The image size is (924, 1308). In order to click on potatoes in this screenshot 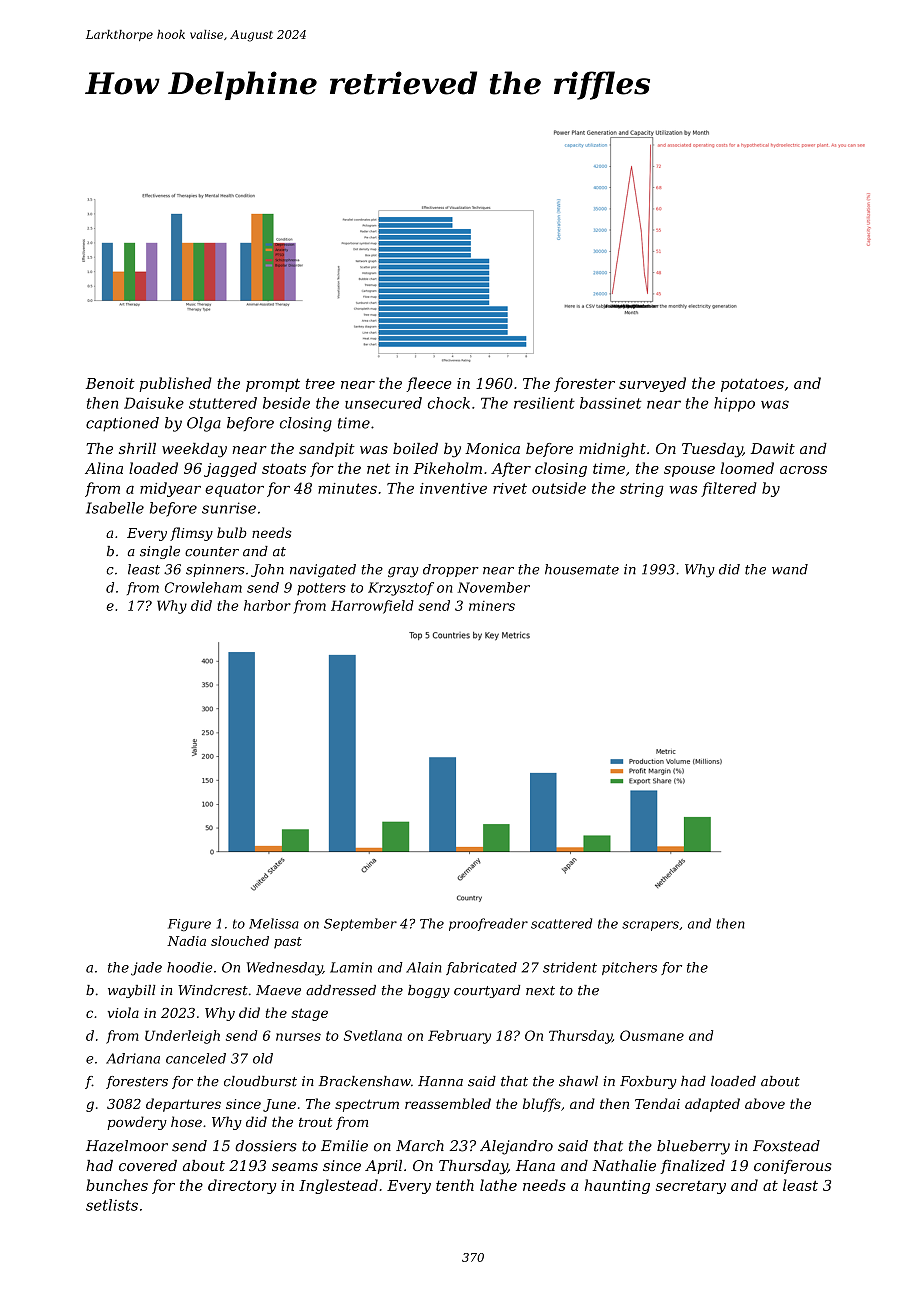, I will do `click(752, 385)`.
